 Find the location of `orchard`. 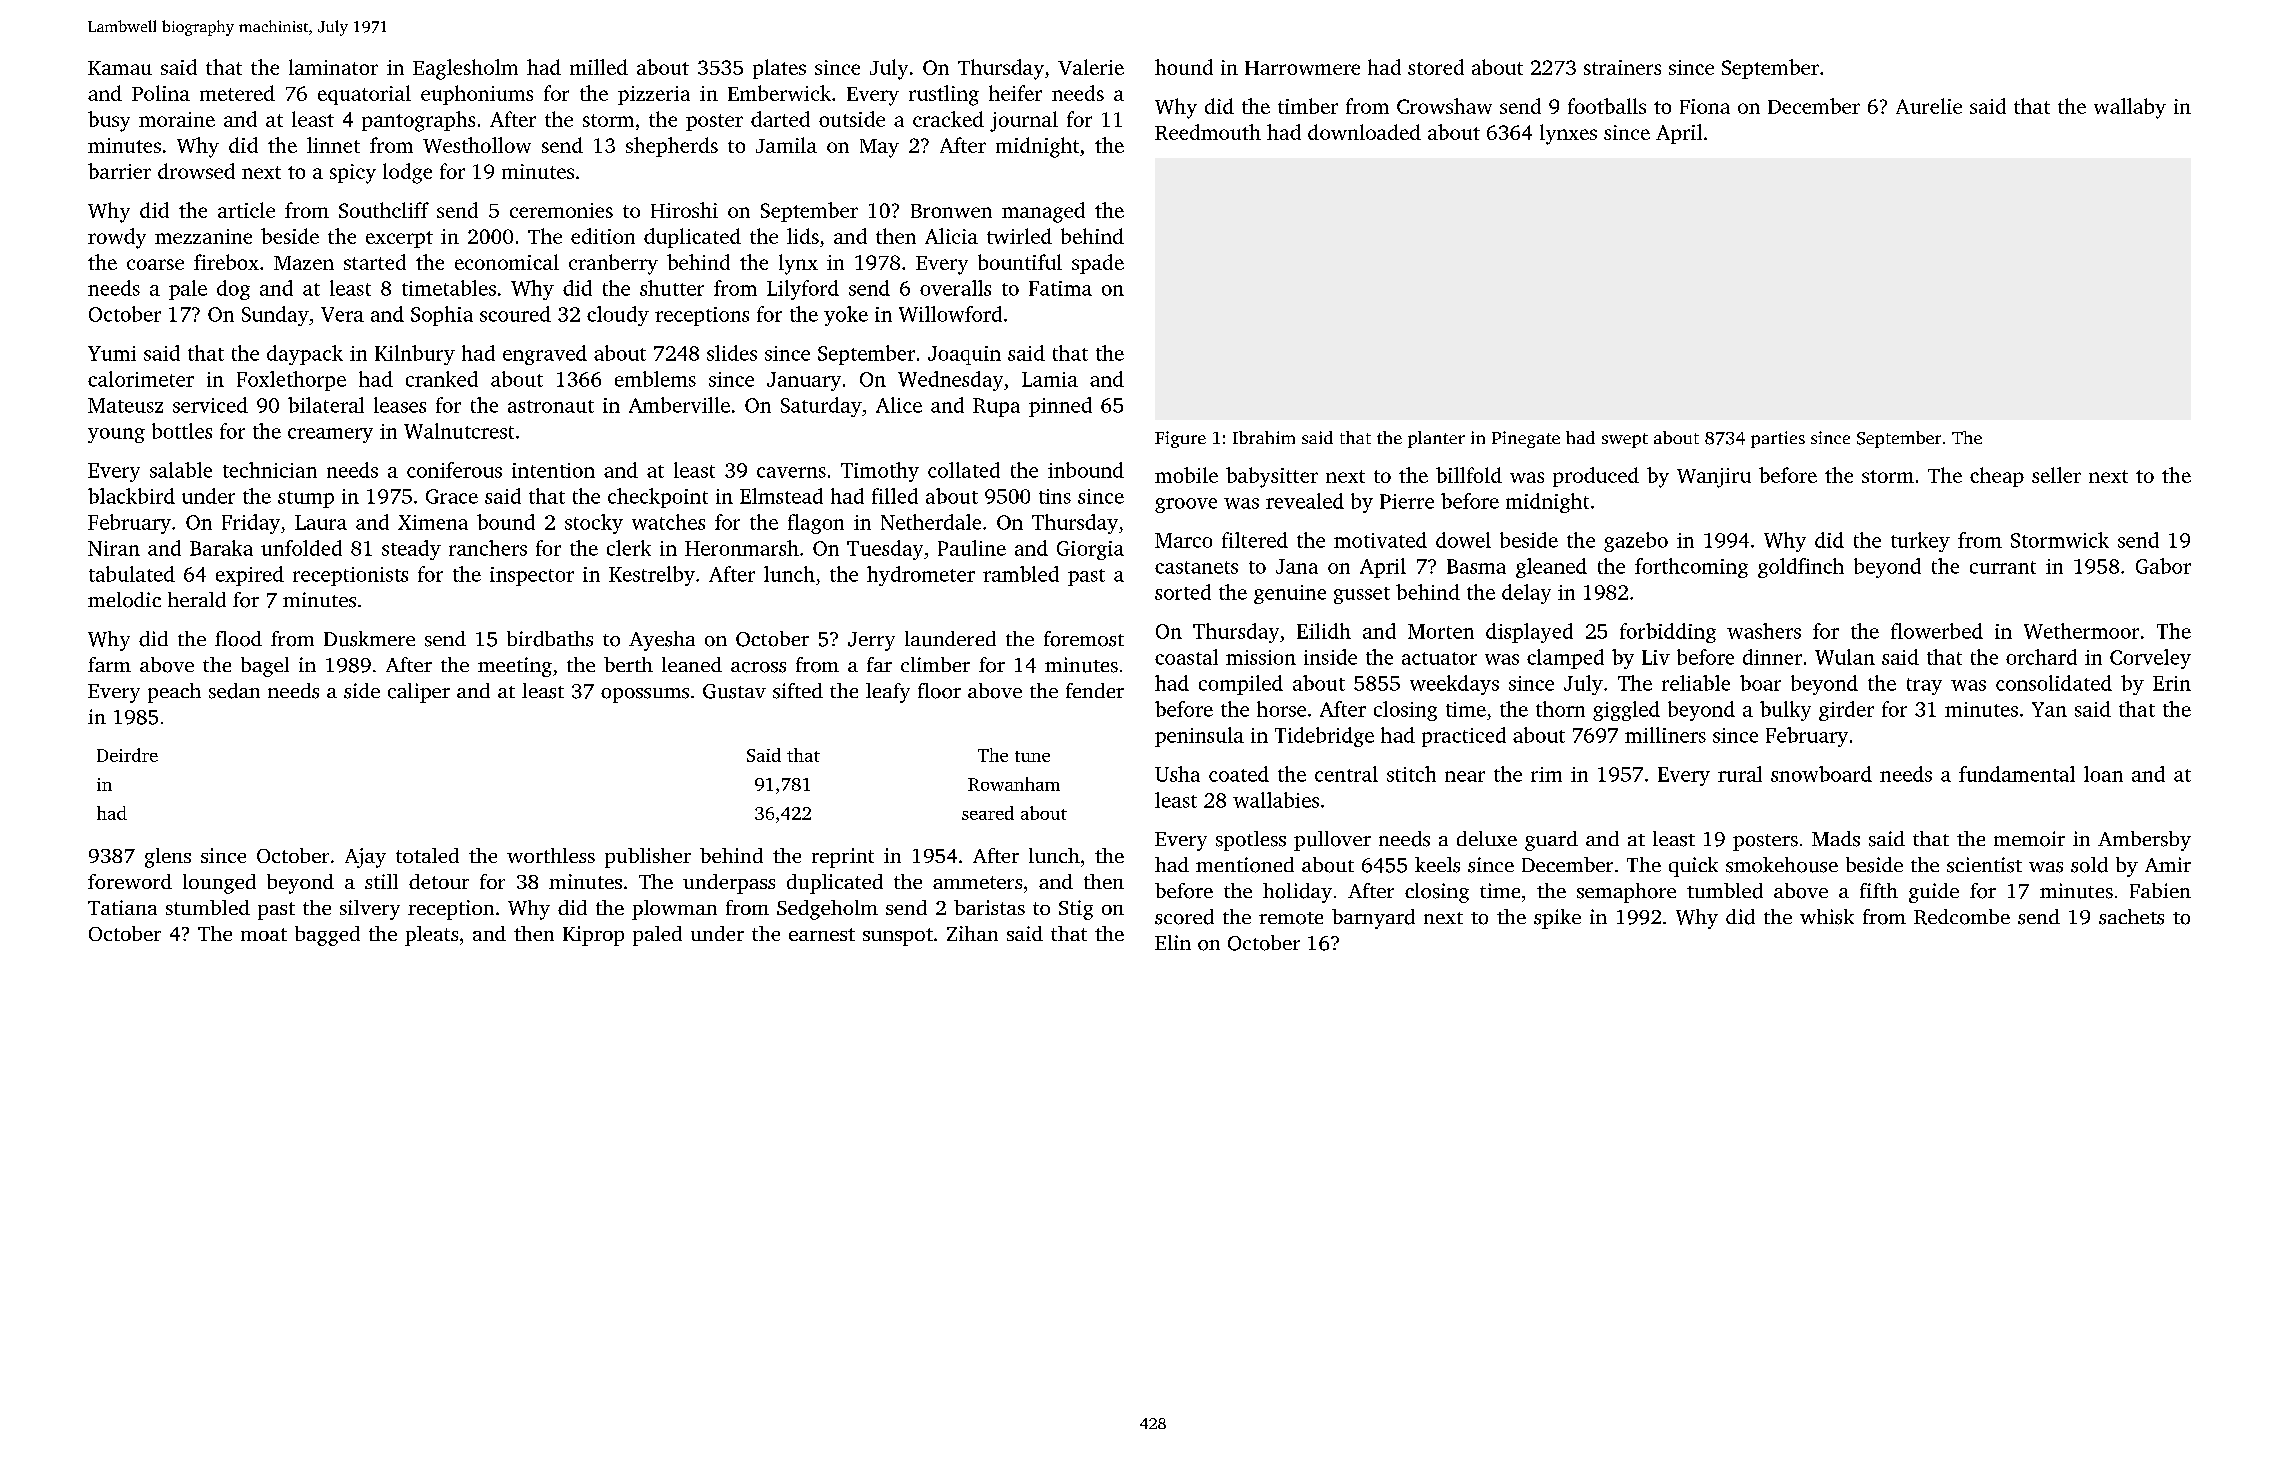

orchard is located at coordinates (2041, 657).
